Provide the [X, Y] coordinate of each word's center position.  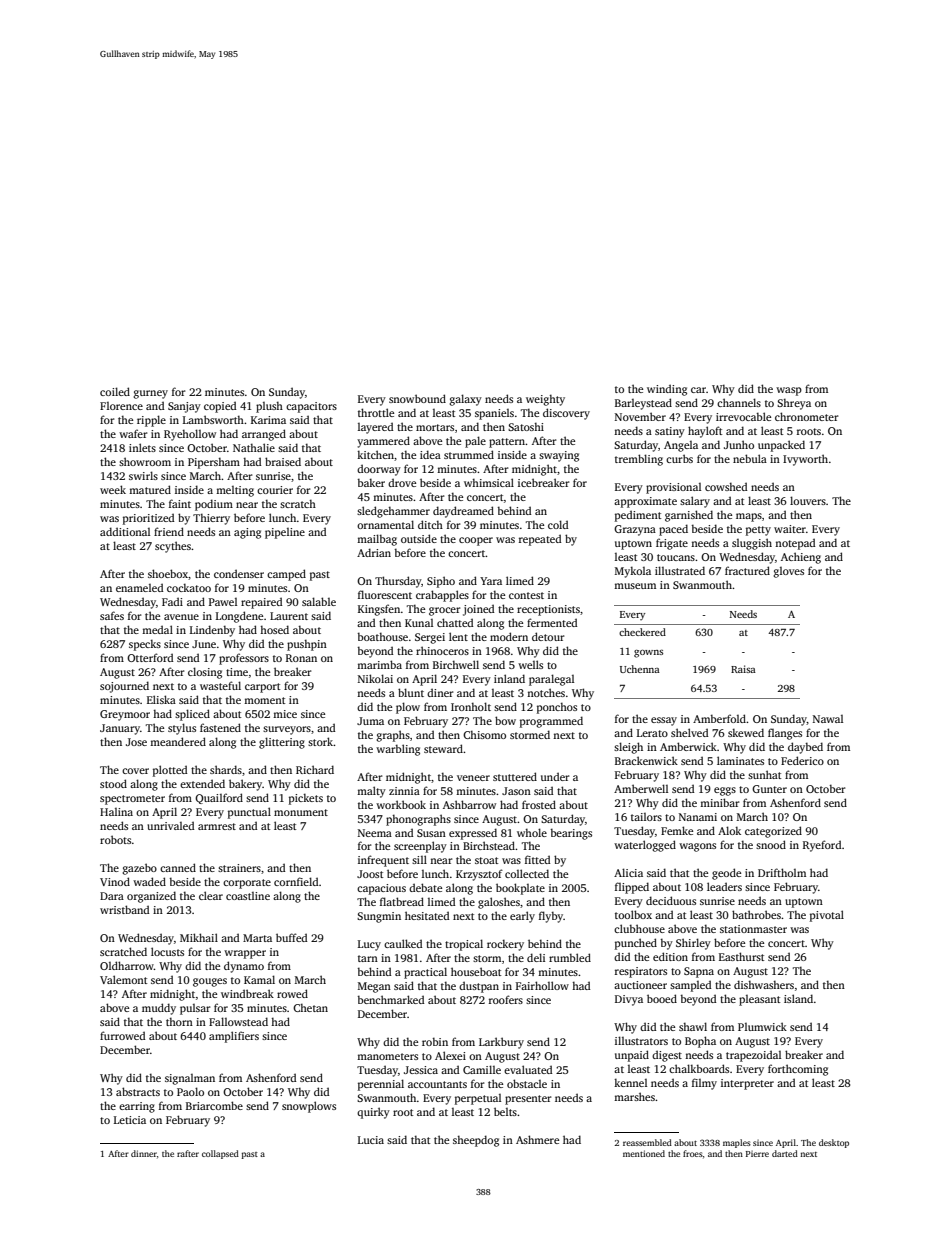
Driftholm [782, 872]
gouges [210, 982]
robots [115, 839]
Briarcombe [214, 1105]
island [798, 998]
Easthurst [741, 956]
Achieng [801, 558]
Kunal [419, 623]
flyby [551, 917]
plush [269, 407]
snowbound [417, 398]
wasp [789, 391]
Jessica [421, 1070]
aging [247, 533]
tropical [464, 945]
